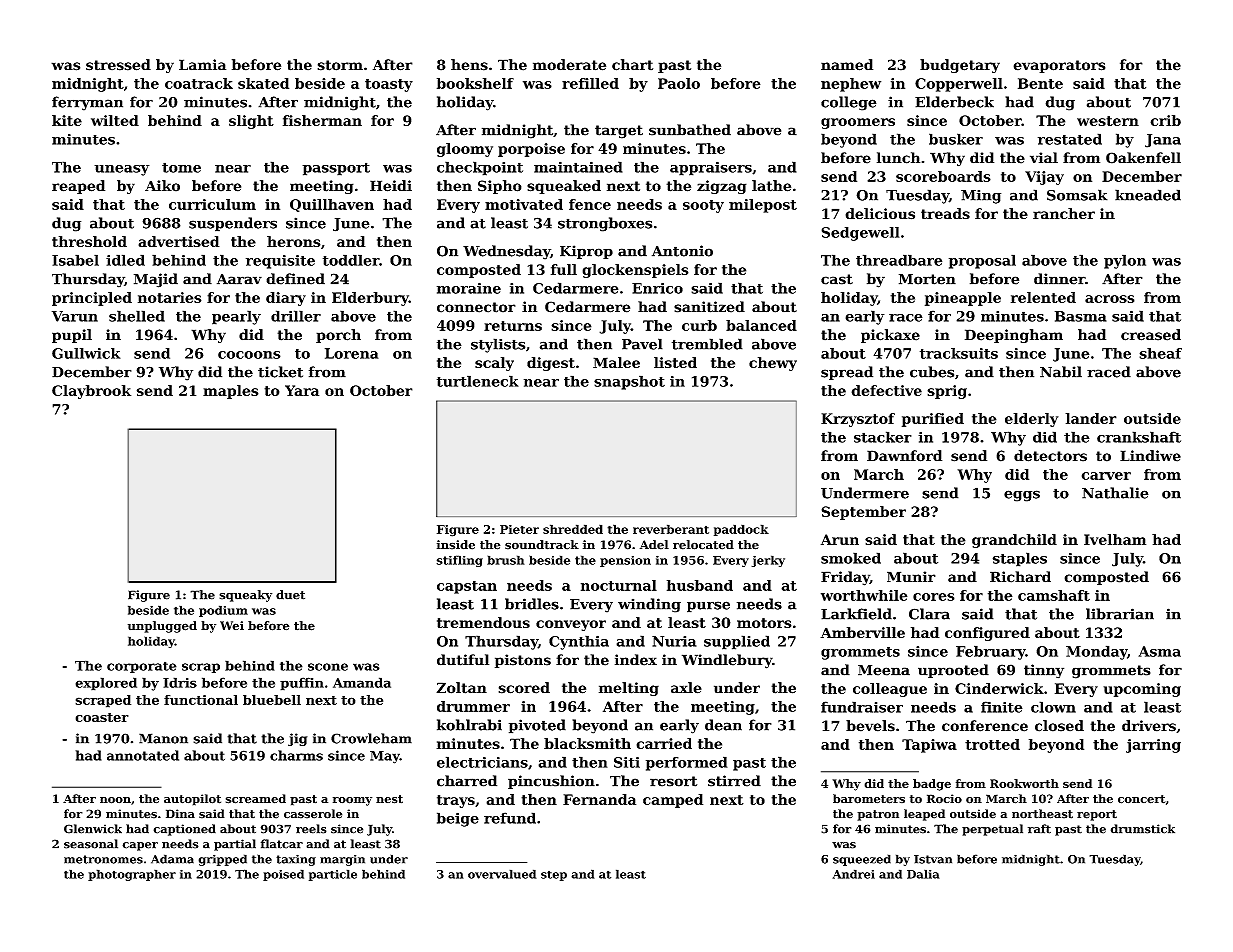 The width and height of the screenshot is (1233, 952). I want to click on snapshot, so click(629, 382).
